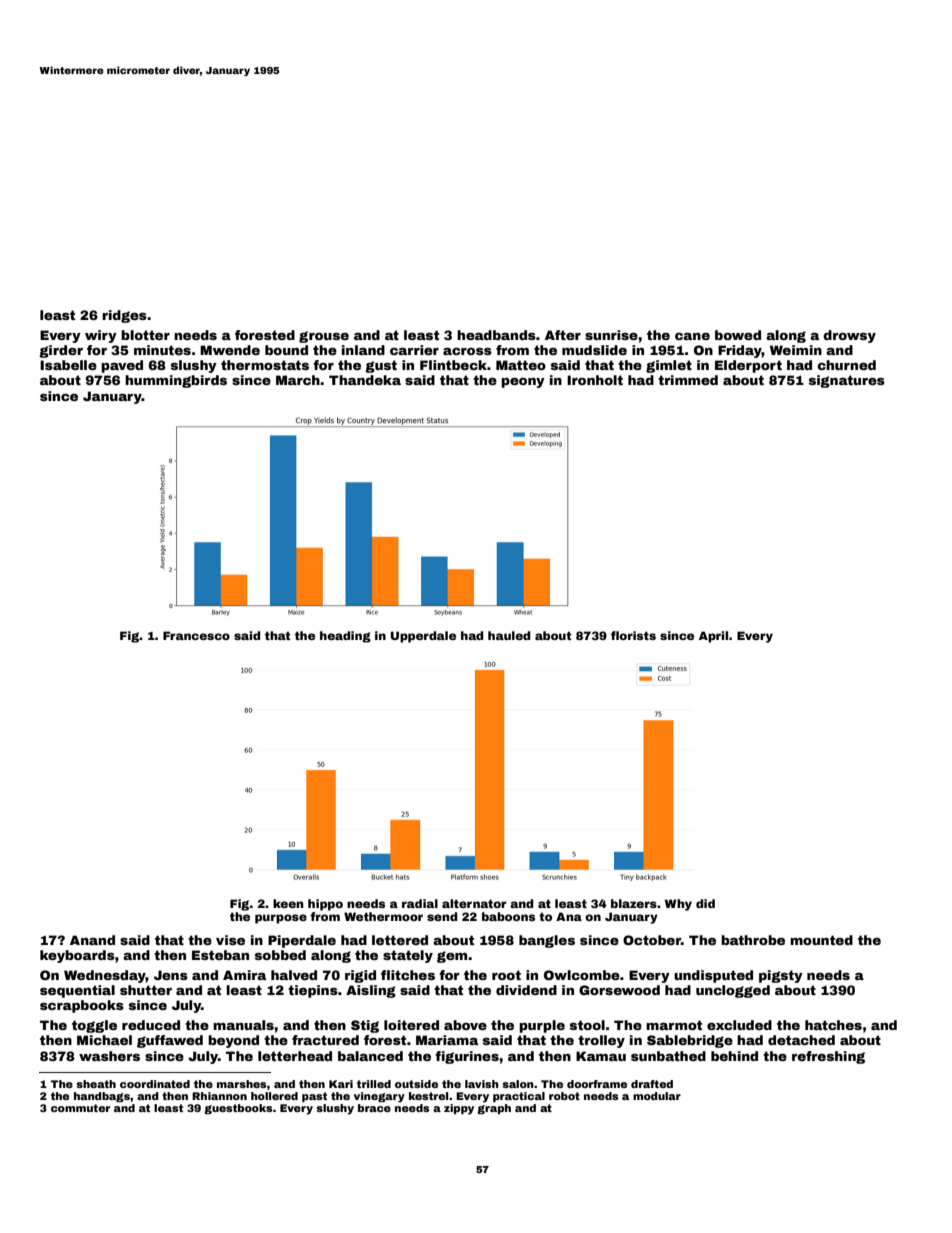  I want to click on Piperdale, so click(302, 941).
